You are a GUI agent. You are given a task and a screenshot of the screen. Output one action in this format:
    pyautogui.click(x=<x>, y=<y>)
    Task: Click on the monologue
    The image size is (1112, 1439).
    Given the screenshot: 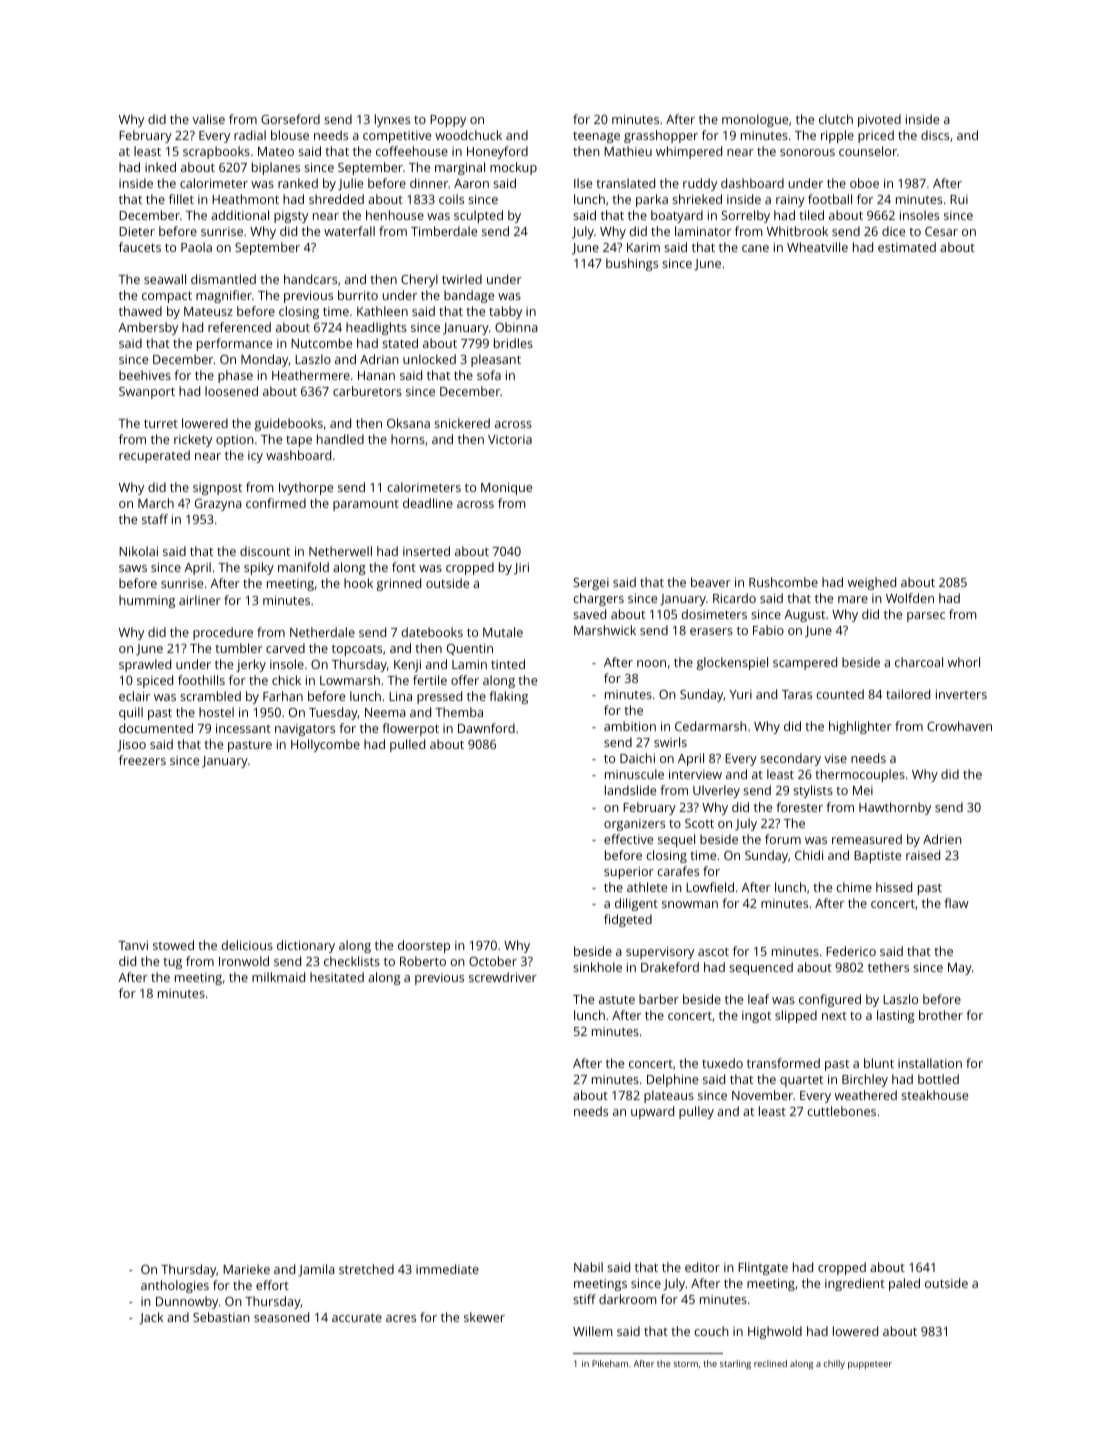 What is the action you would take?
    pyautogui.click(x=755, y=120)
